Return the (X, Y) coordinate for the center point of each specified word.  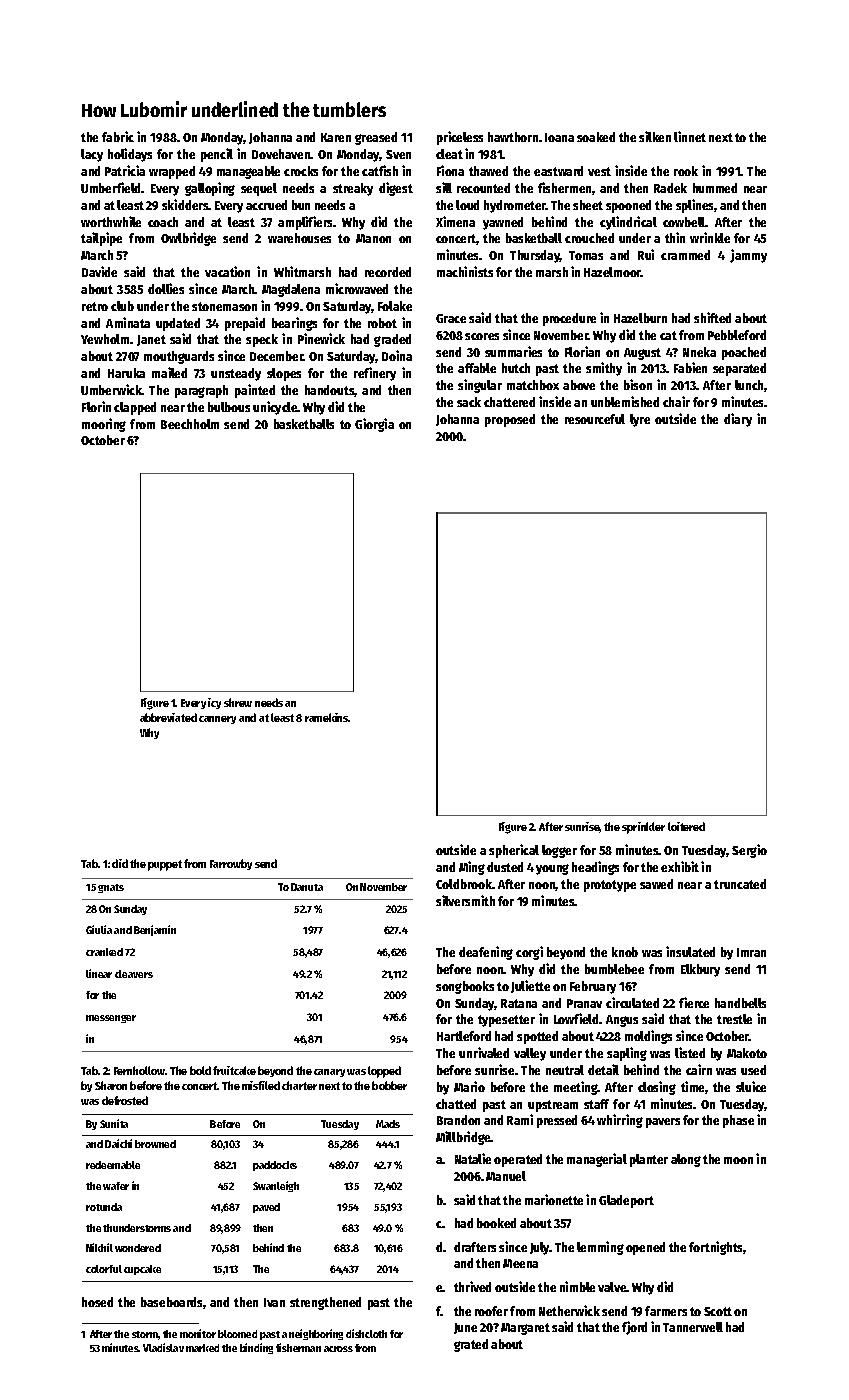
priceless (460, 138)
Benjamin (155, 930)
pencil (217, 155)
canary (329, 1073)
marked (202, 1348)
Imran (751, 952)
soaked (596, 137)
